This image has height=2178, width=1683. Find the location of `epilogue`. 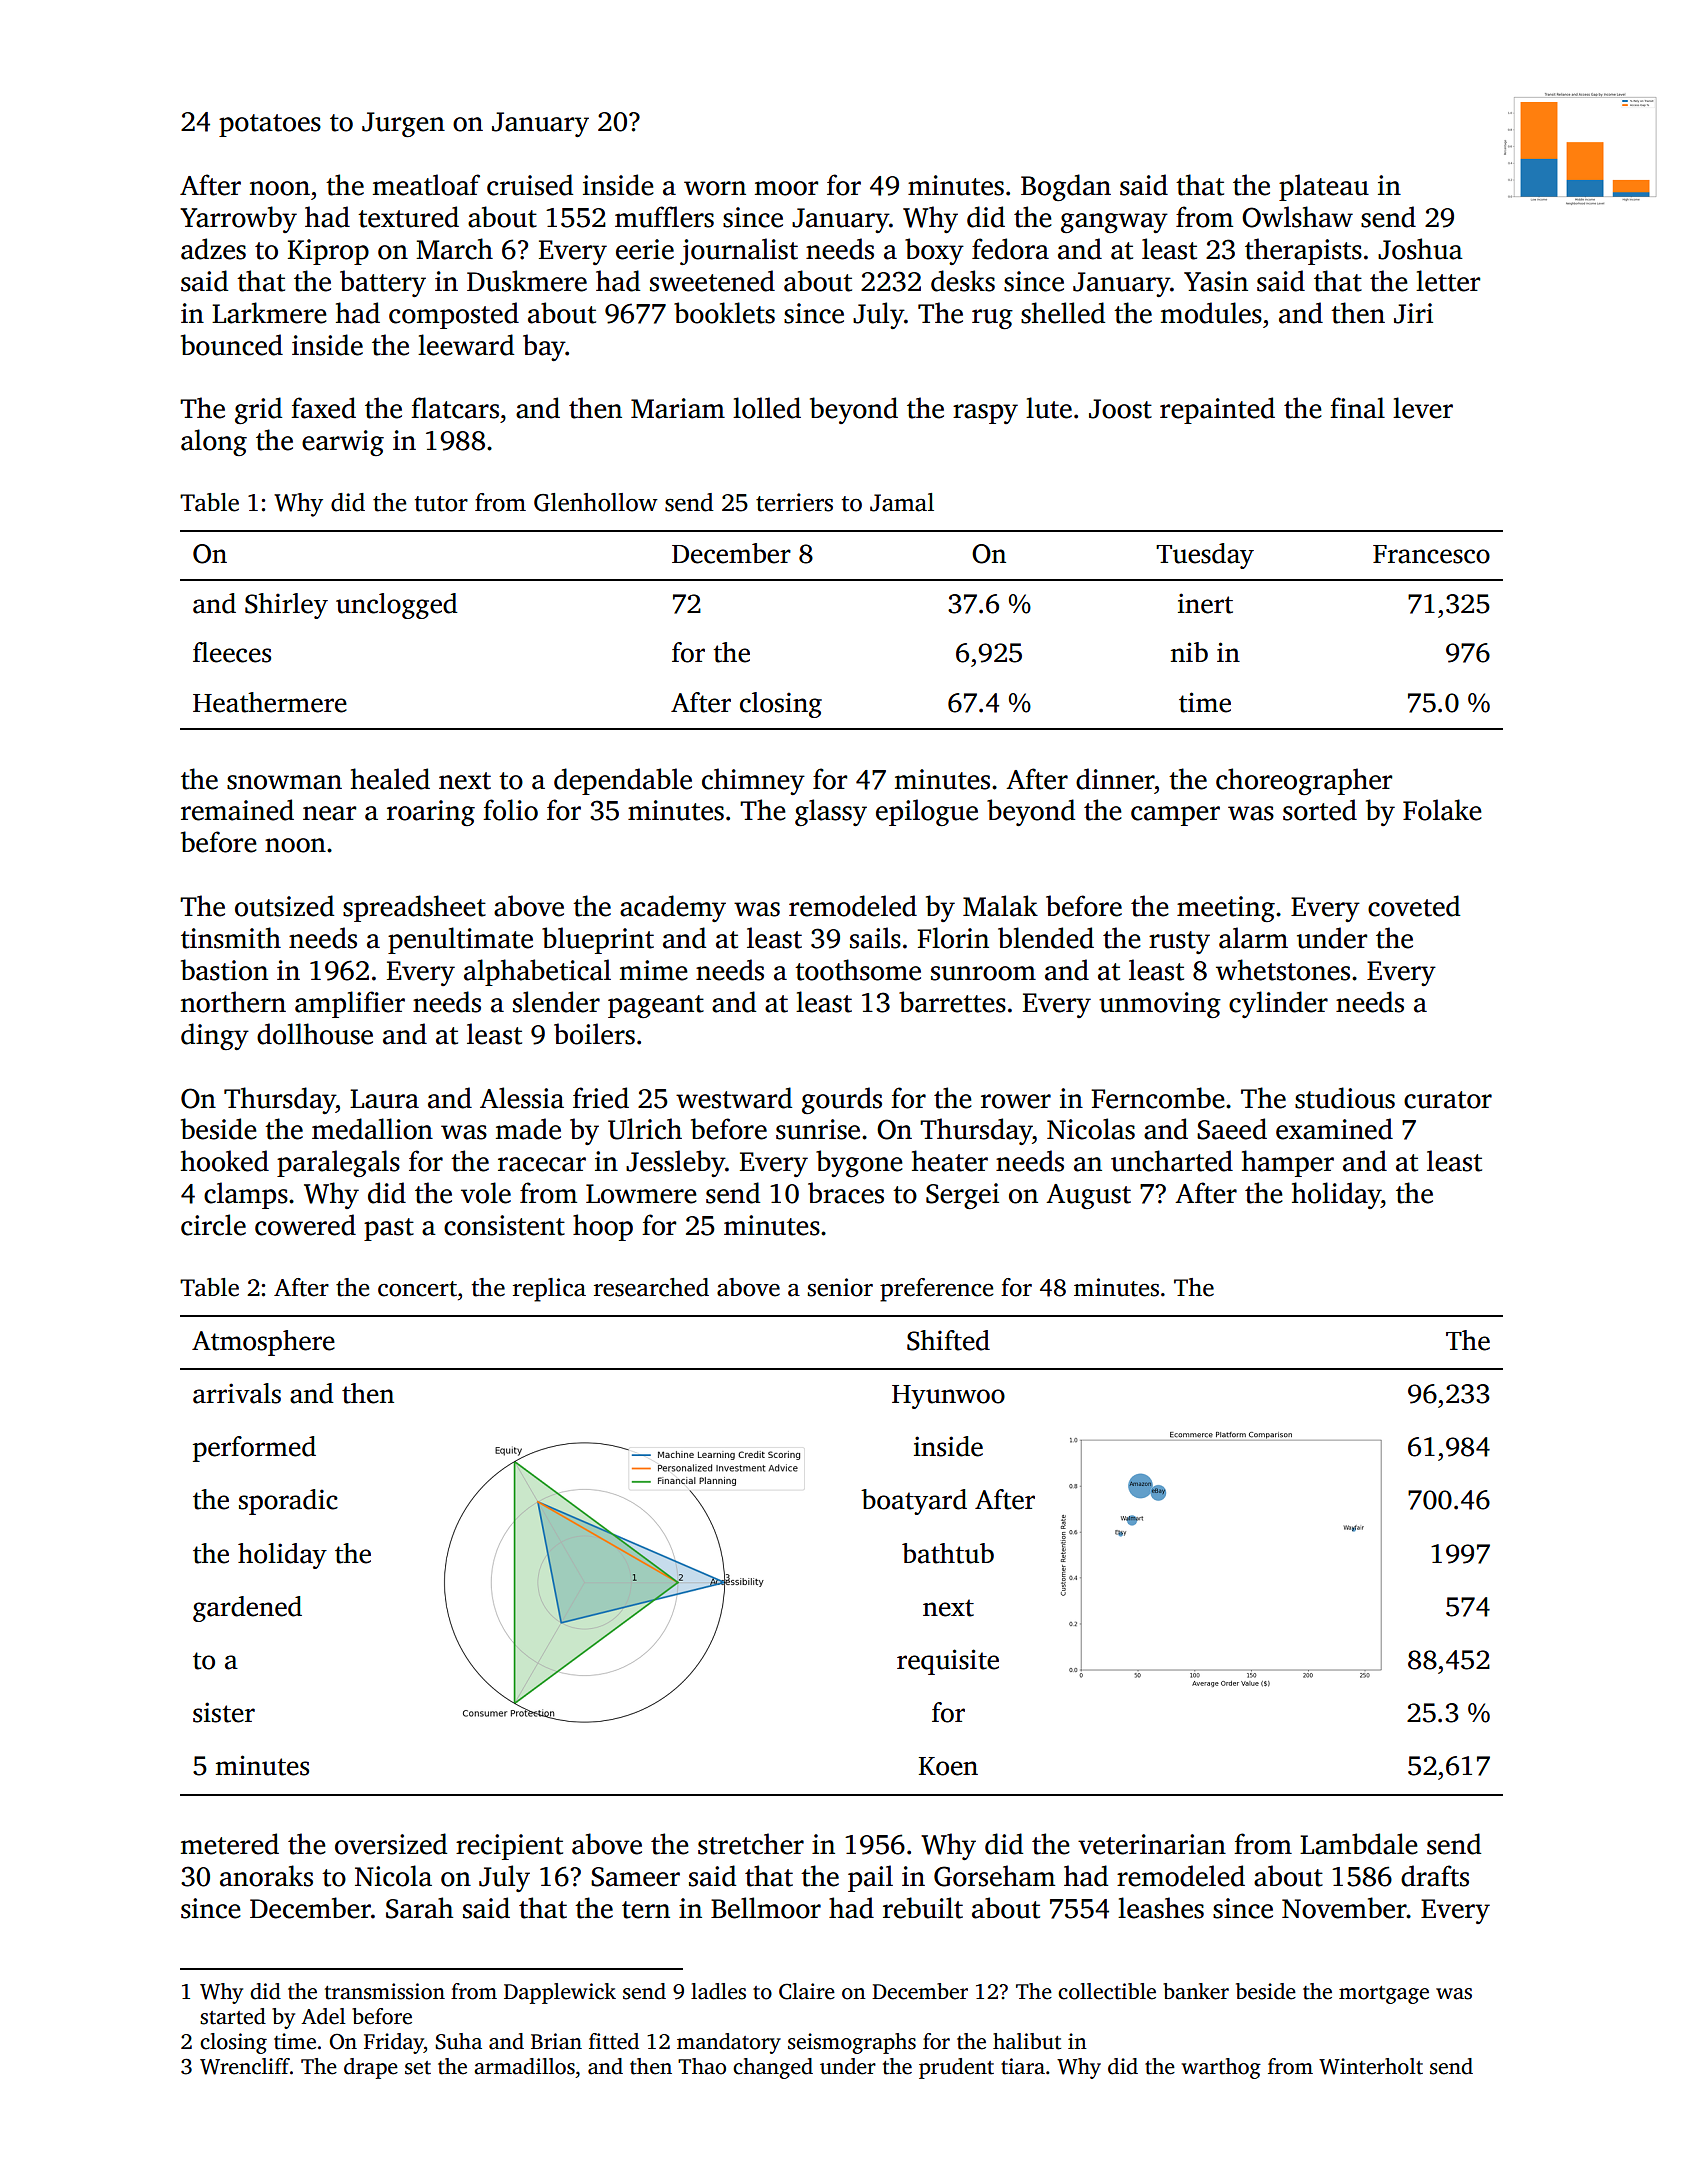

epilogue is located at coordinates (927, 812).
